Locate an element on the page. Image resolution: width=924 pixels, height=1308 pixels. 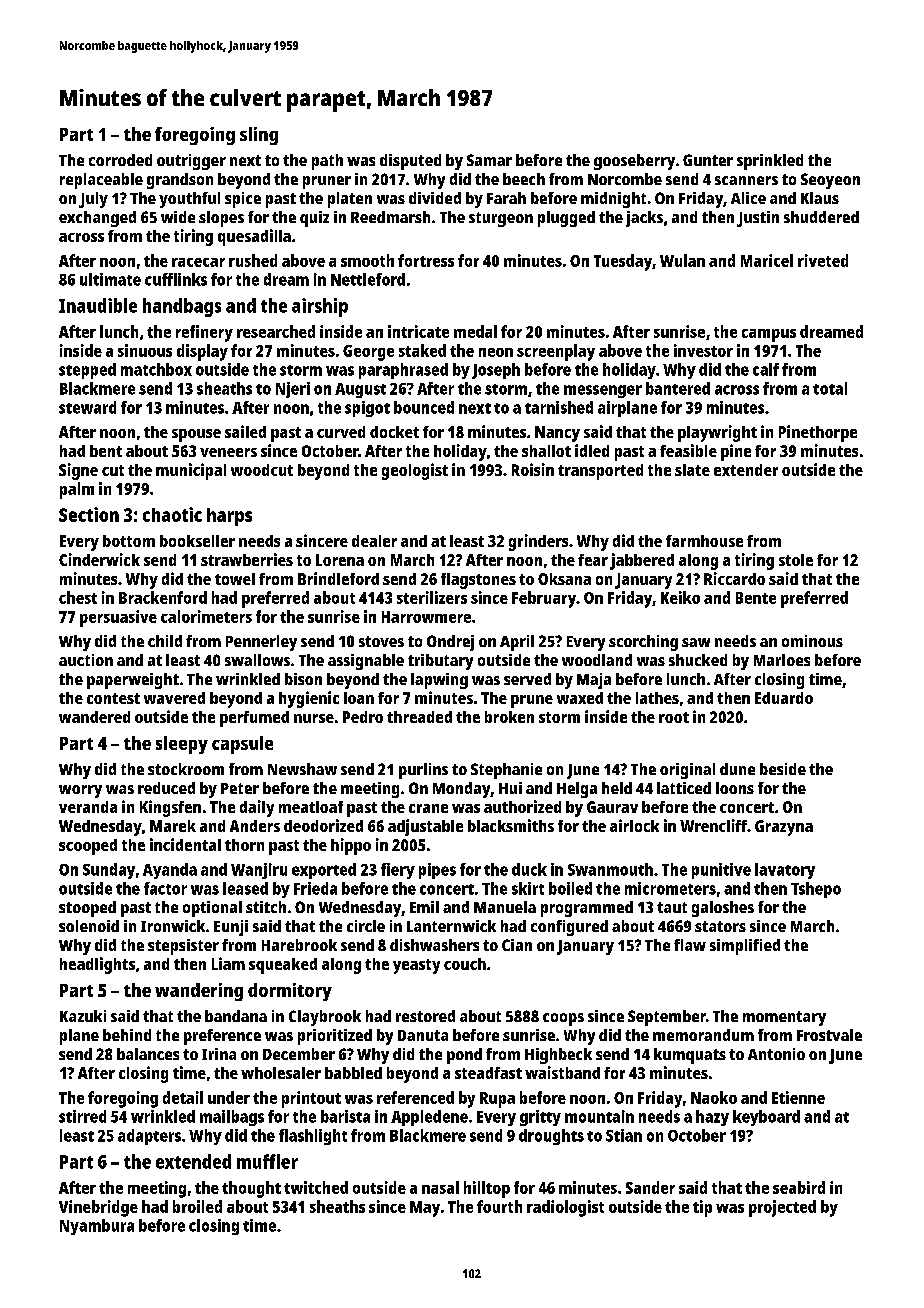
Reedmarsh is located at coordinates (390, 217).
